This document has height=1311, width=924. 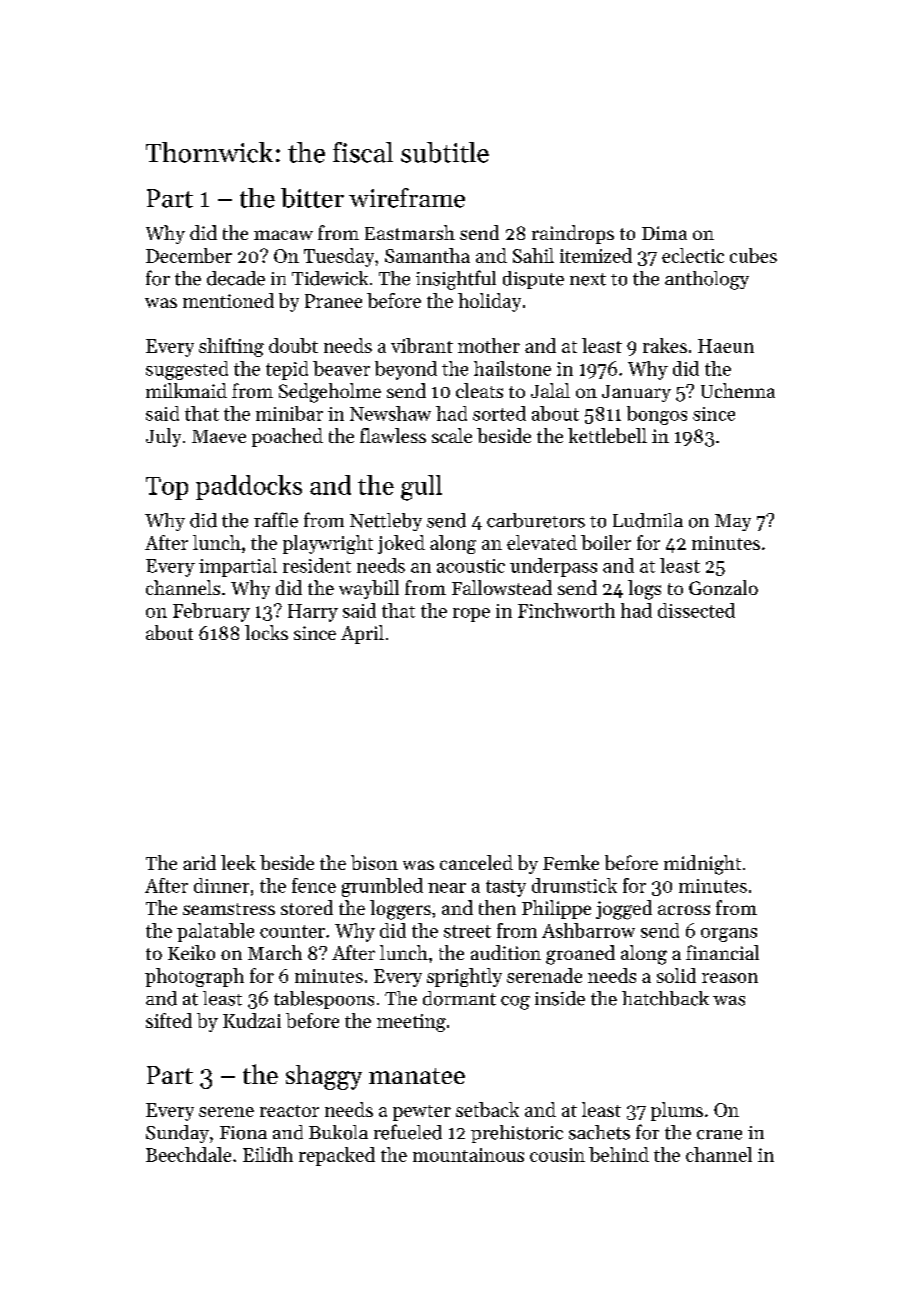 What do you see at coordinates (187, 370) in the document?
I see `suggested` at bounding box center [187, 370].
